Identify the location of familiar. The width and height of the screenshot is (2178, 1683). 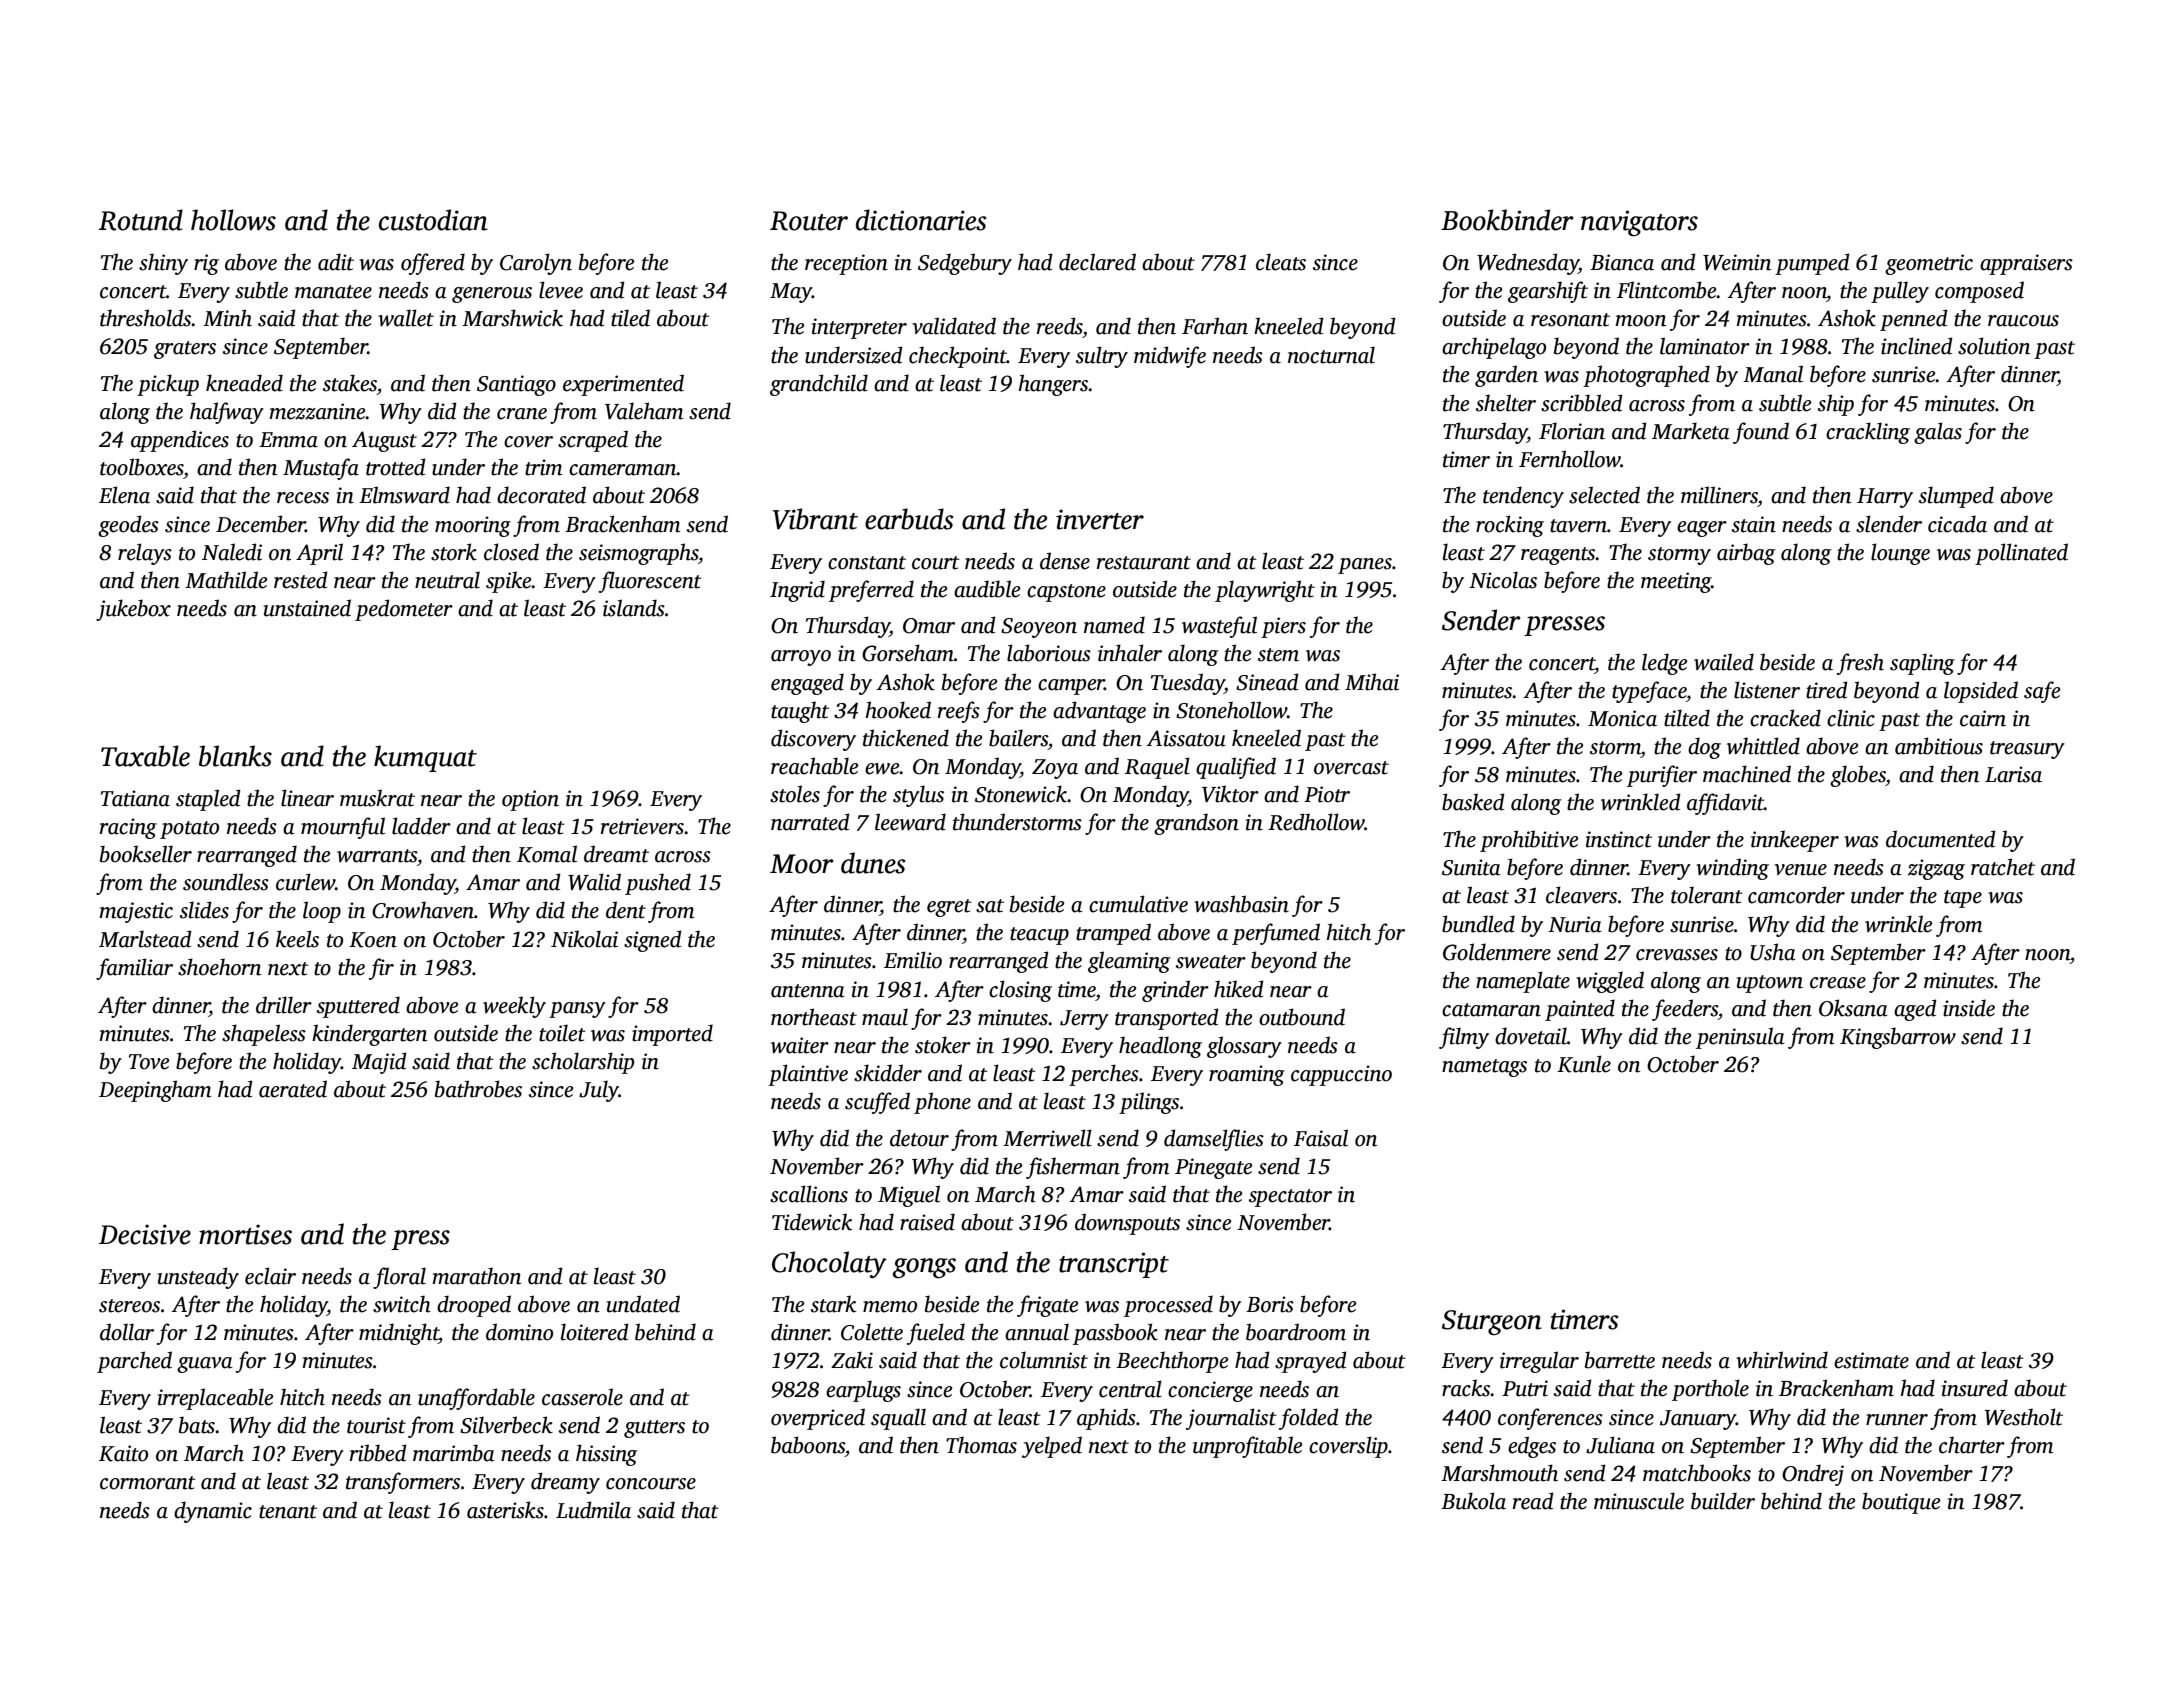
(134, 969).
